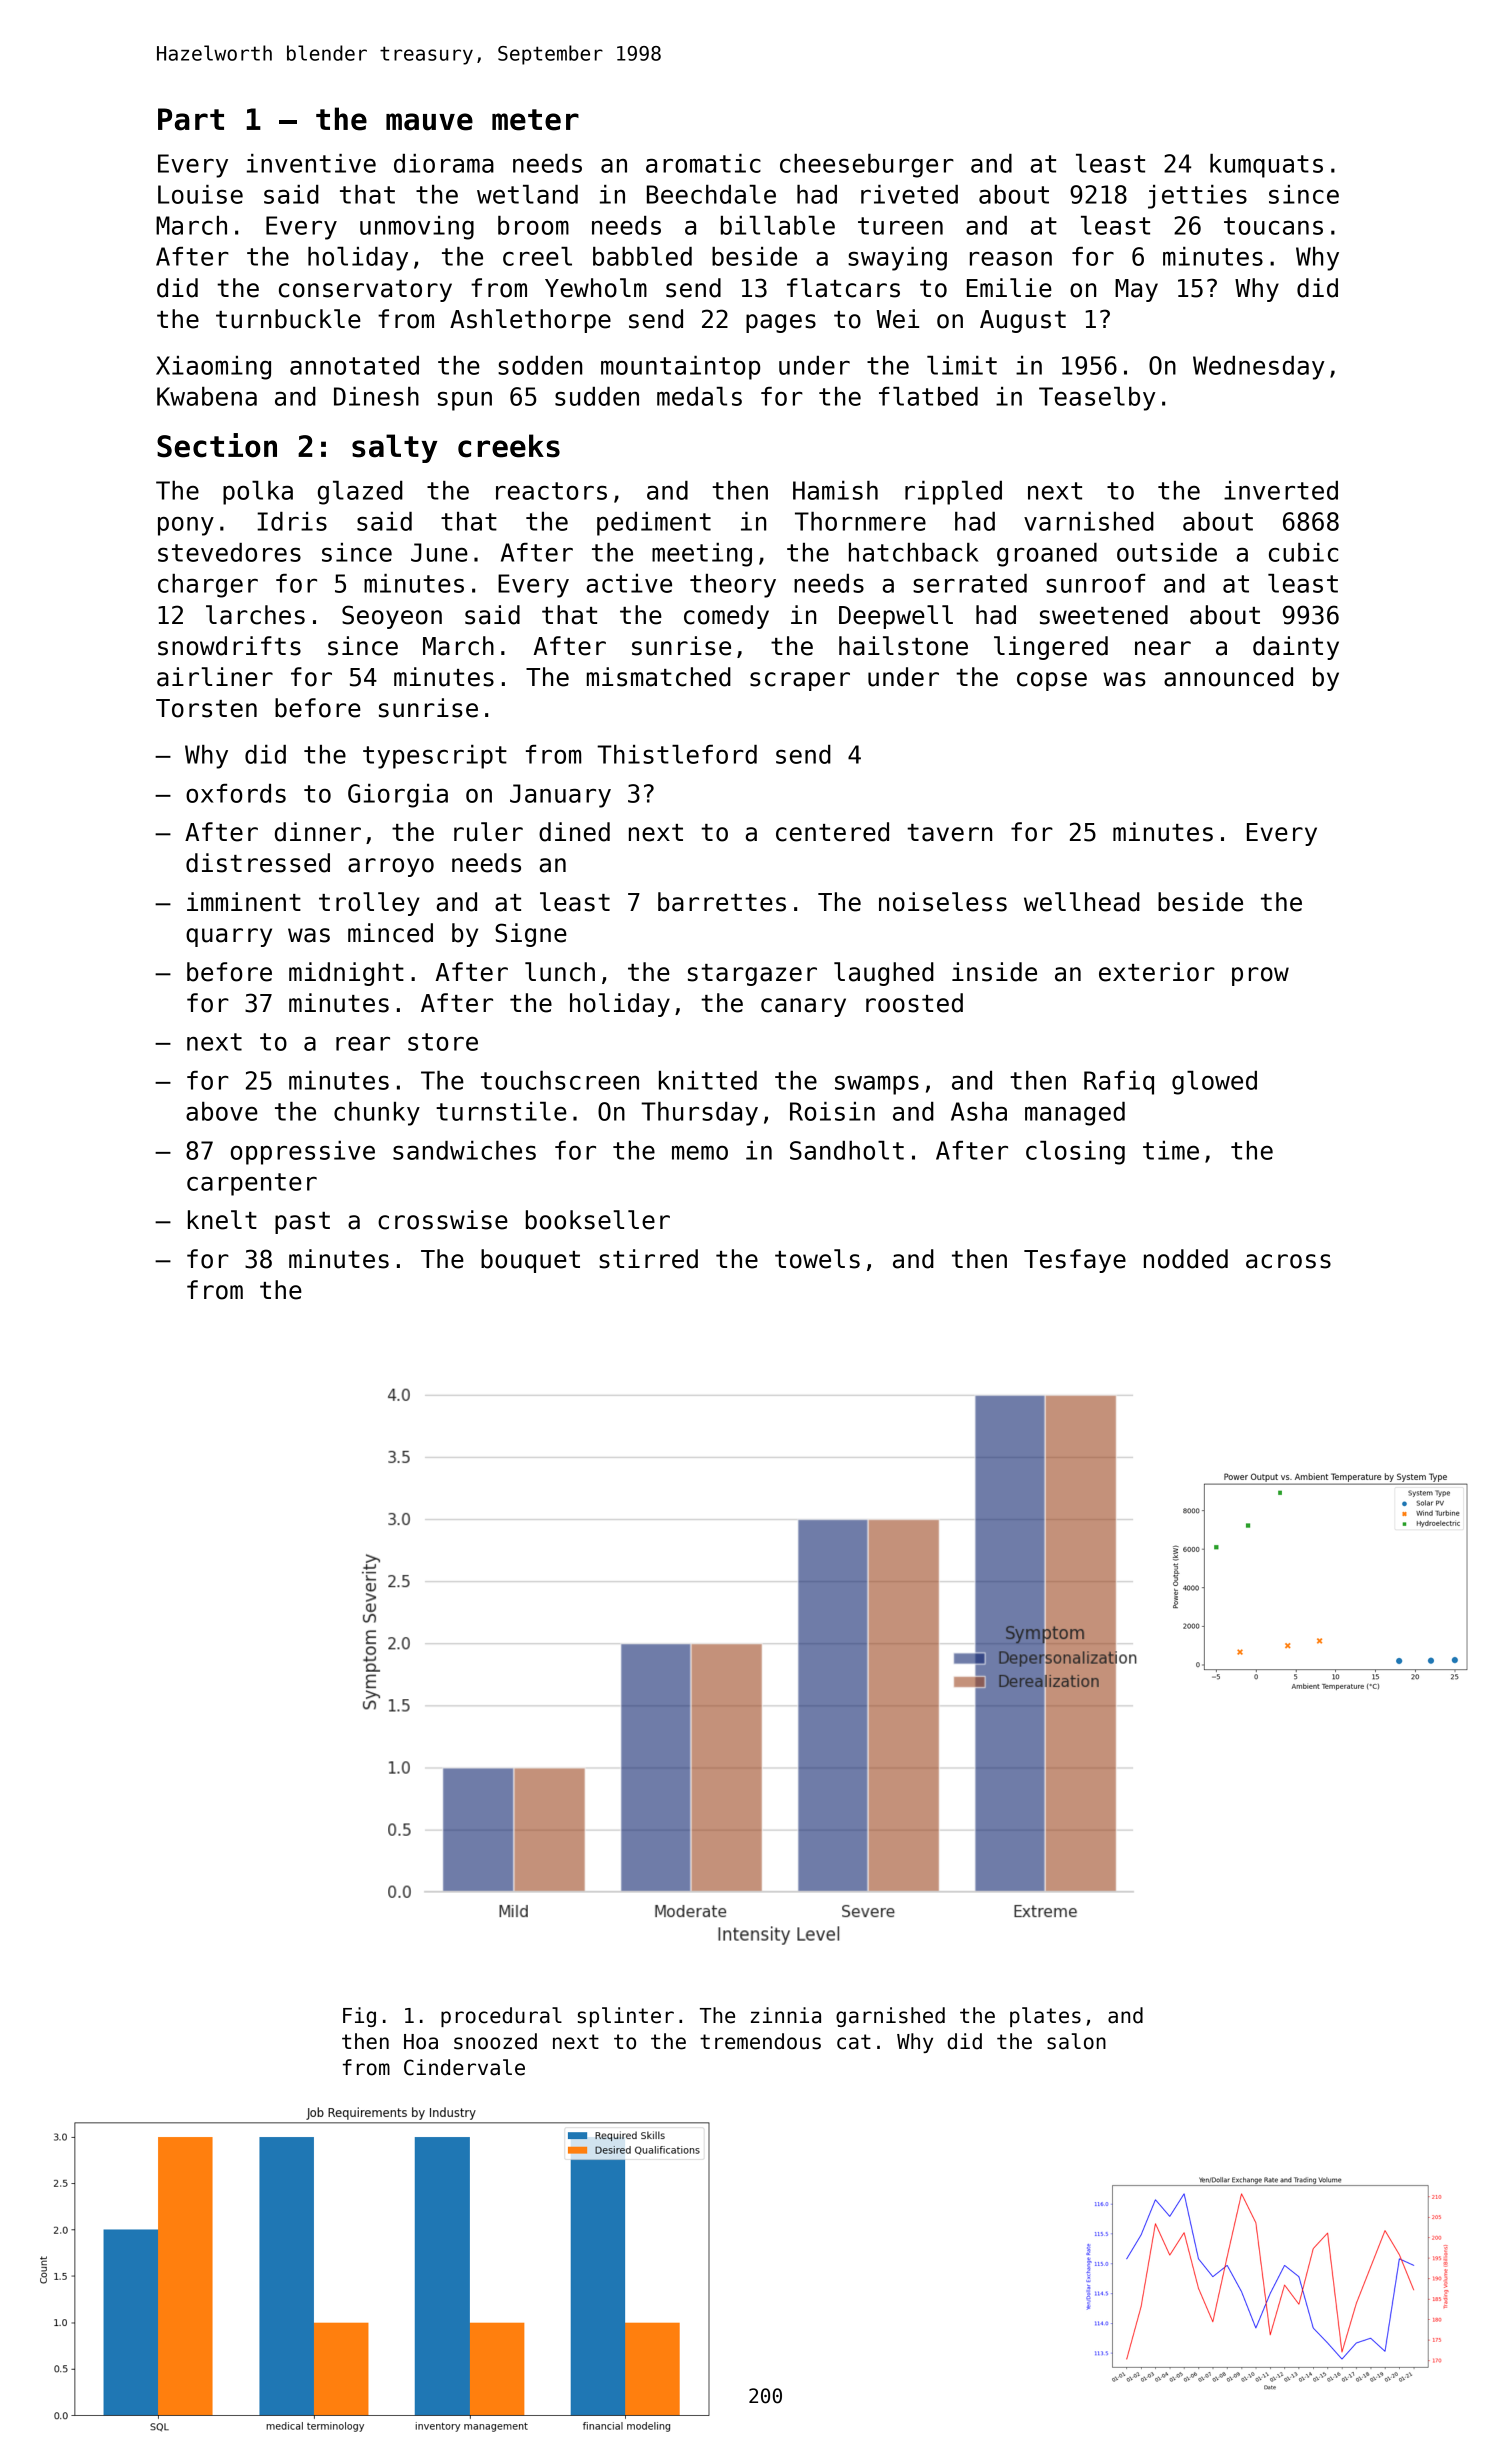 The width and height of the page is (1496, 2464). What do you see at coordinates (1075, 1261) in the page?
I see `Tesfaye` at bounding box center [1075, 1261].
